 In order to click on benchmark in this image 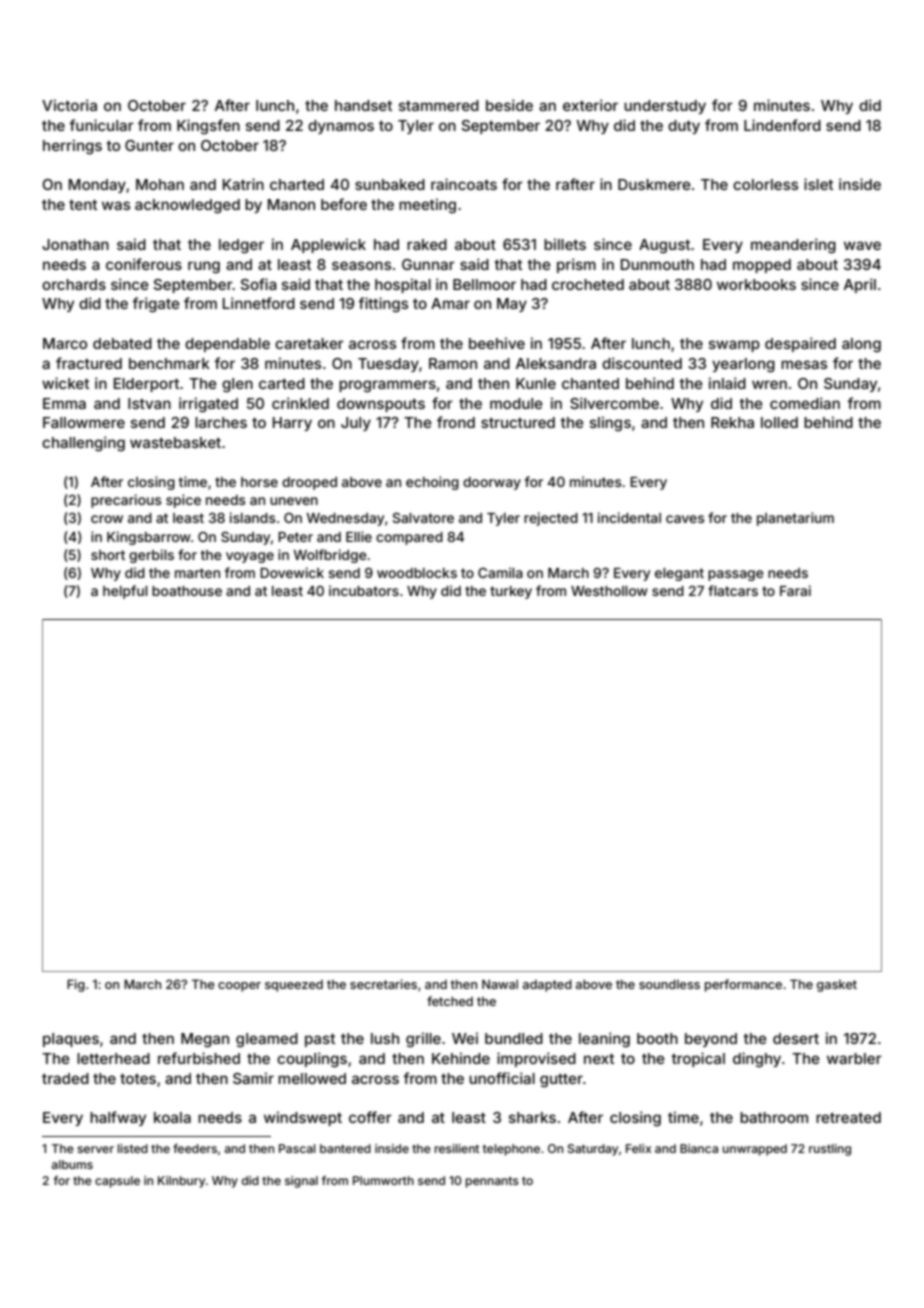, I will do `click(169, 363)`.
